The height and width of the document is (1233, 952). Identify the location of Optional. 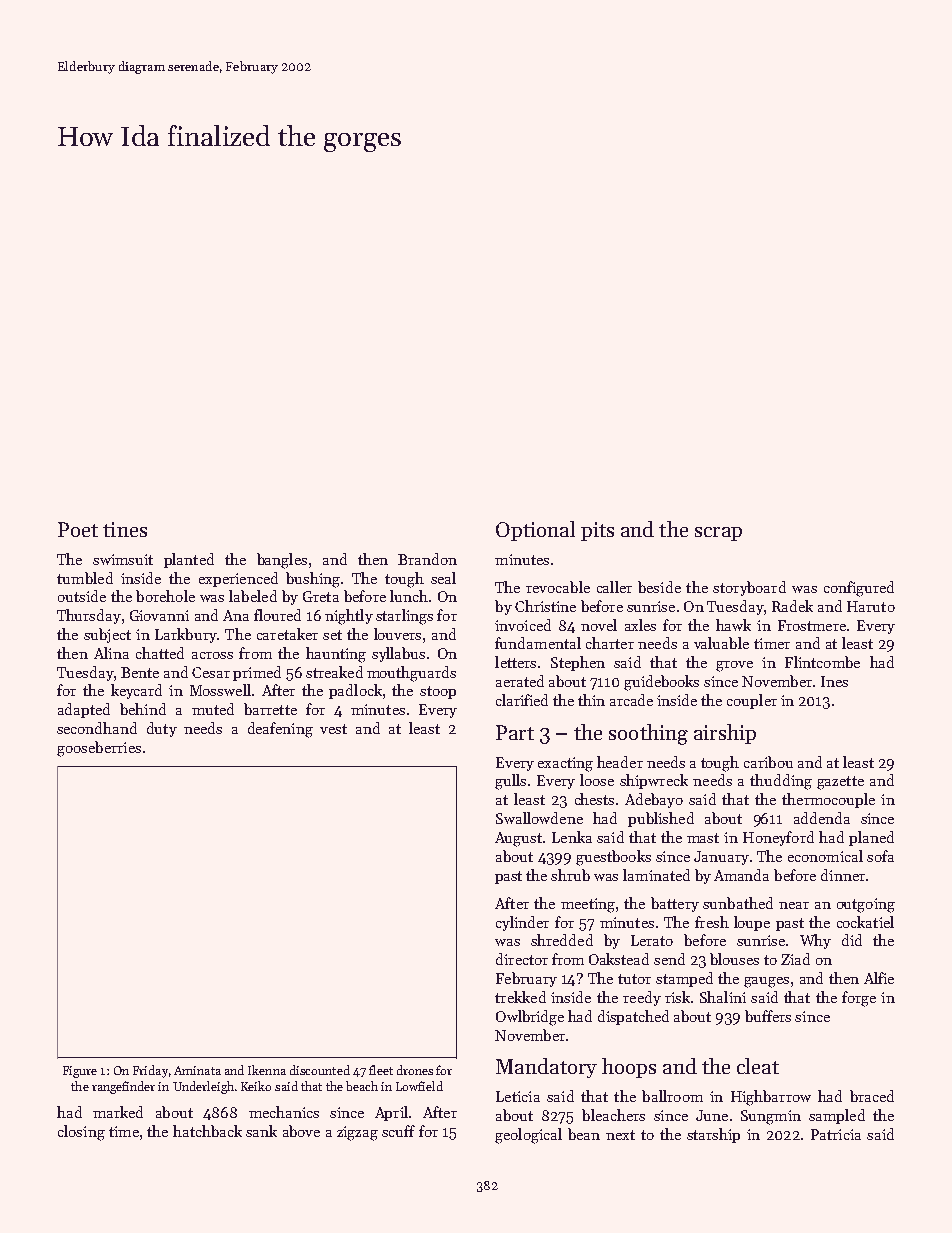
(535, 531).
